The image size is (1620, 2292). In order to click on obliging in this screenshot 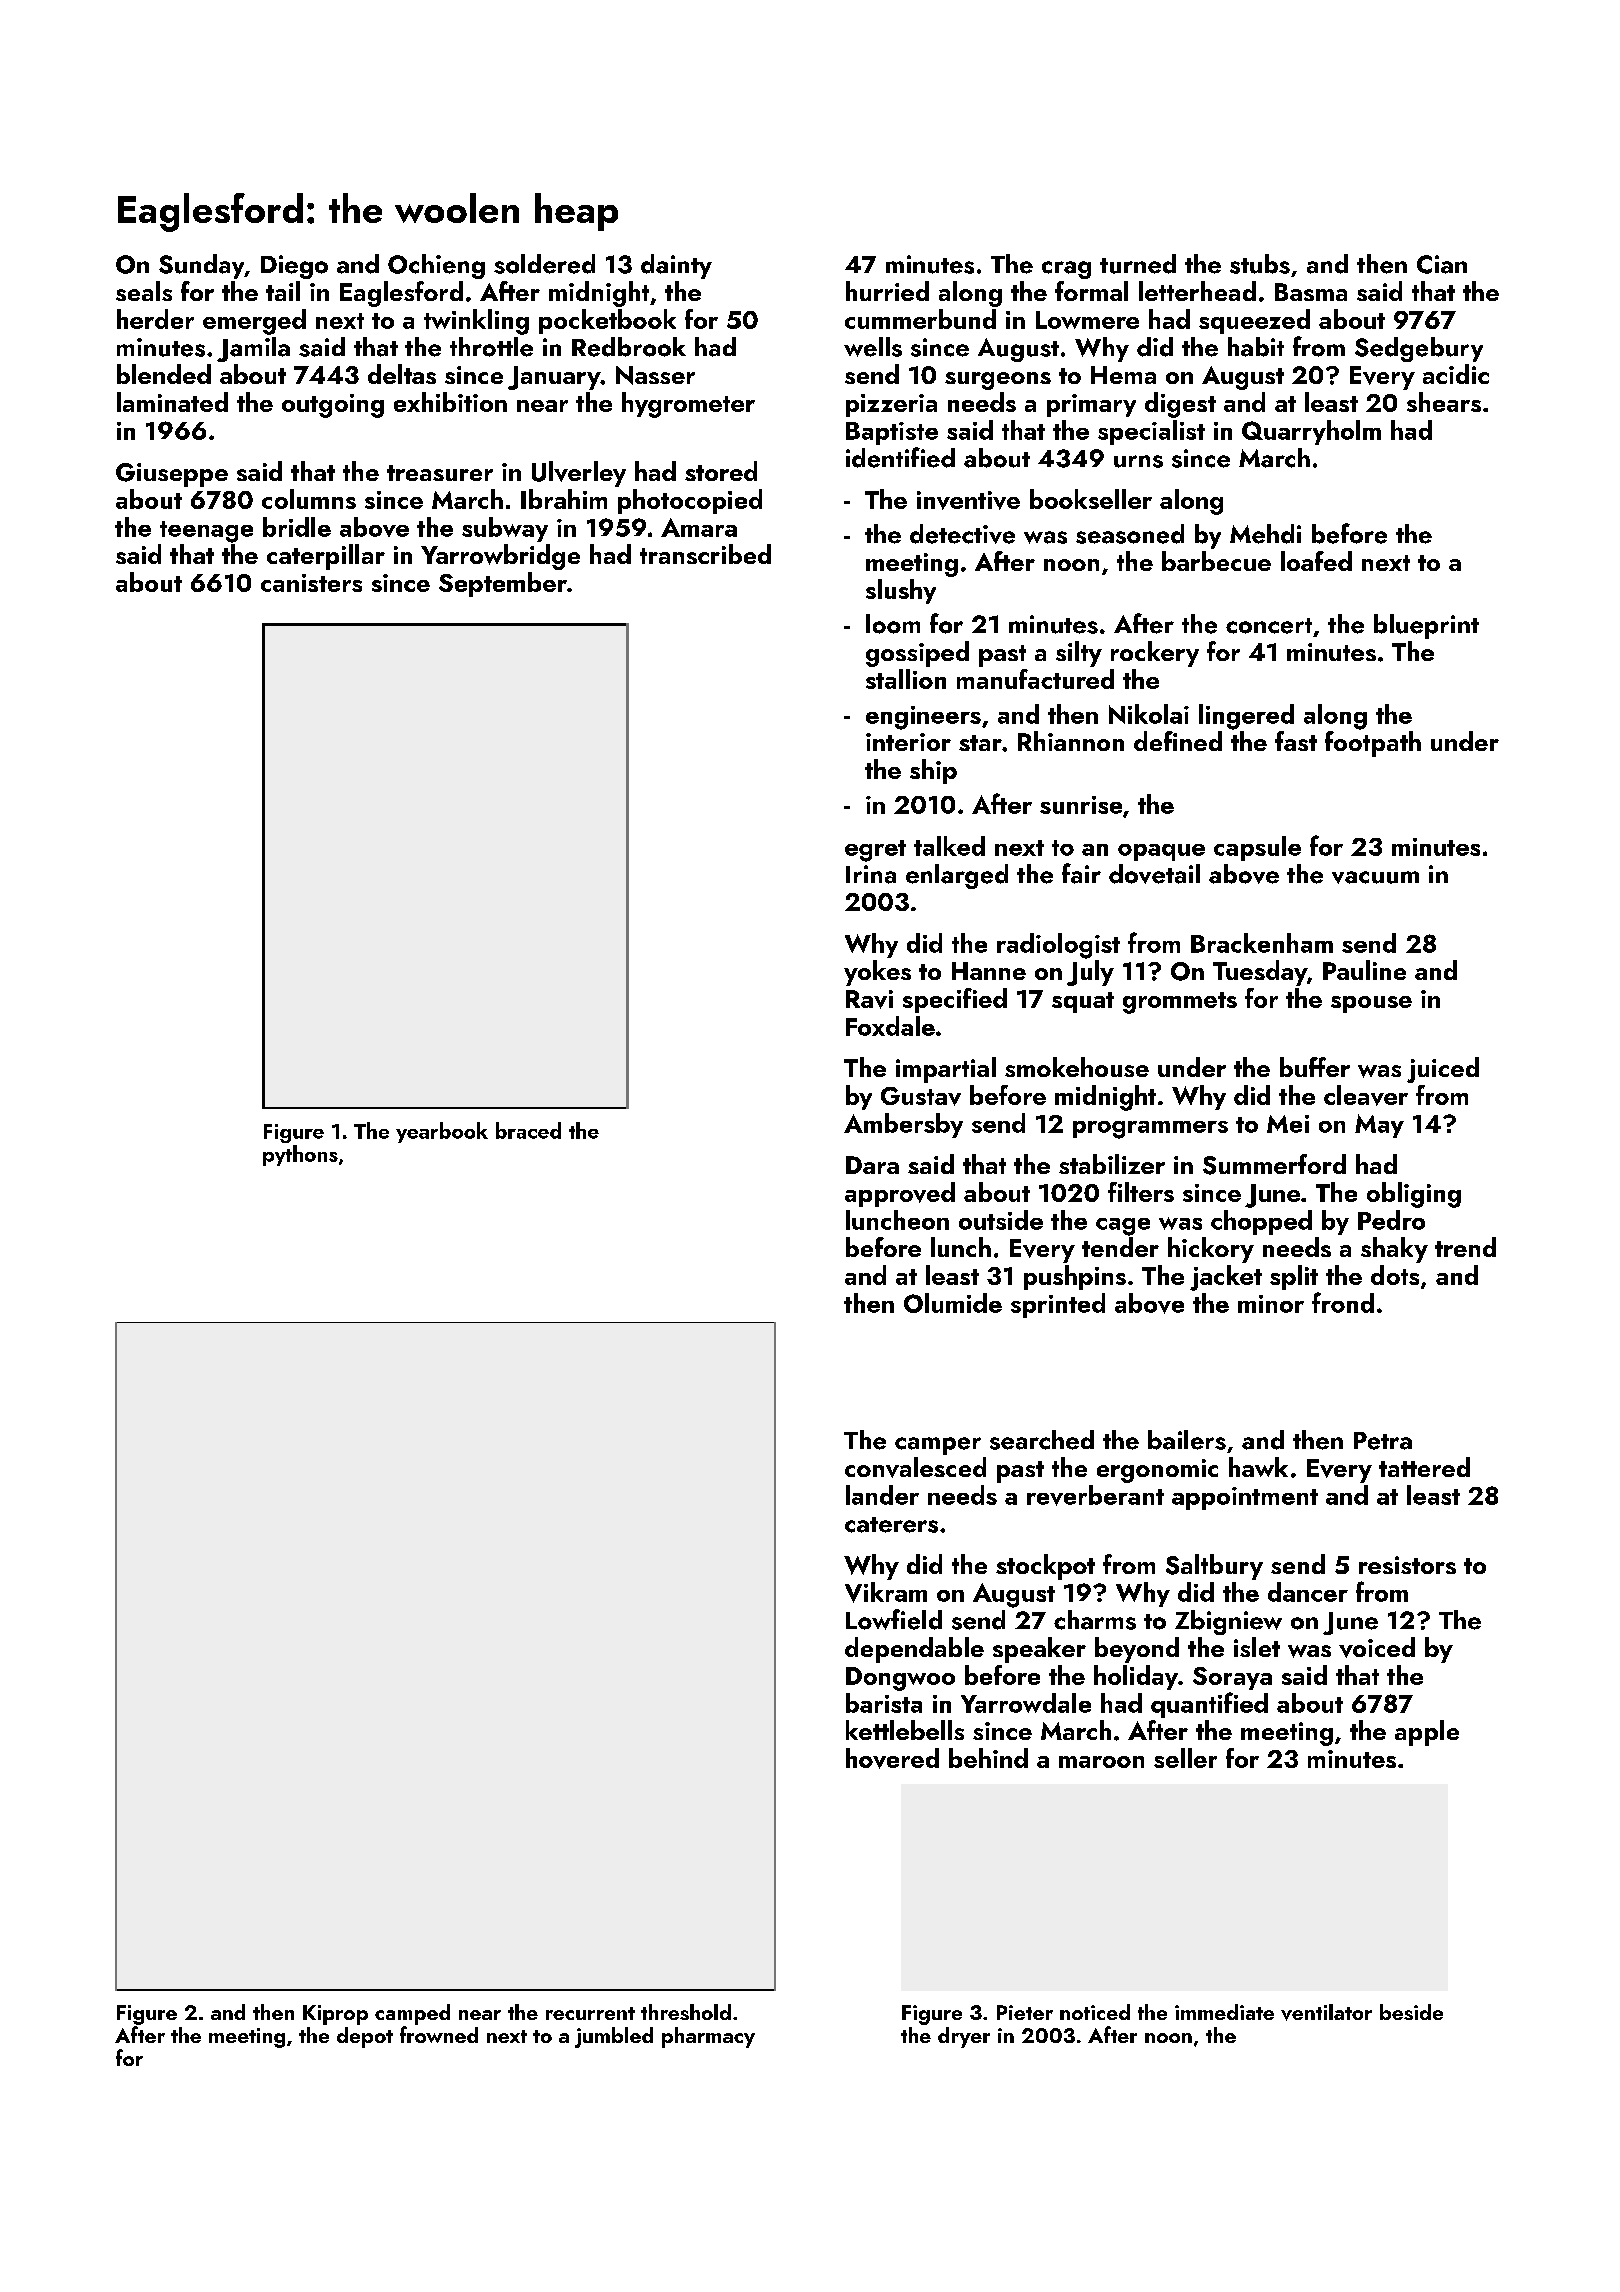, I will do `click(1414, 1195)`.
